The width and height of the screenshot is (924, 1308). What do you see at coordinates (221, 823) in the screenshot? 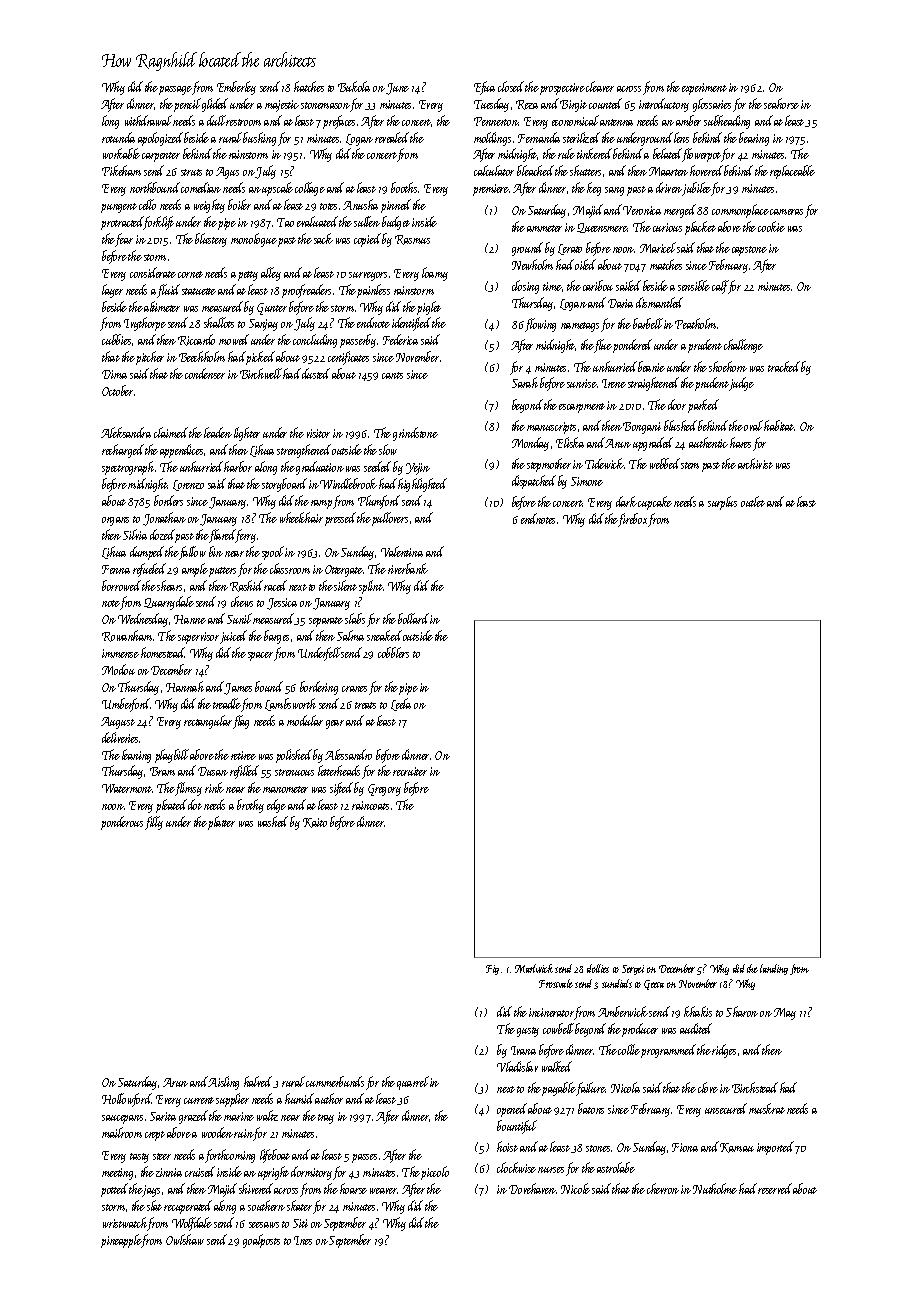
I see `platter` at bounding box center [221, 823].
